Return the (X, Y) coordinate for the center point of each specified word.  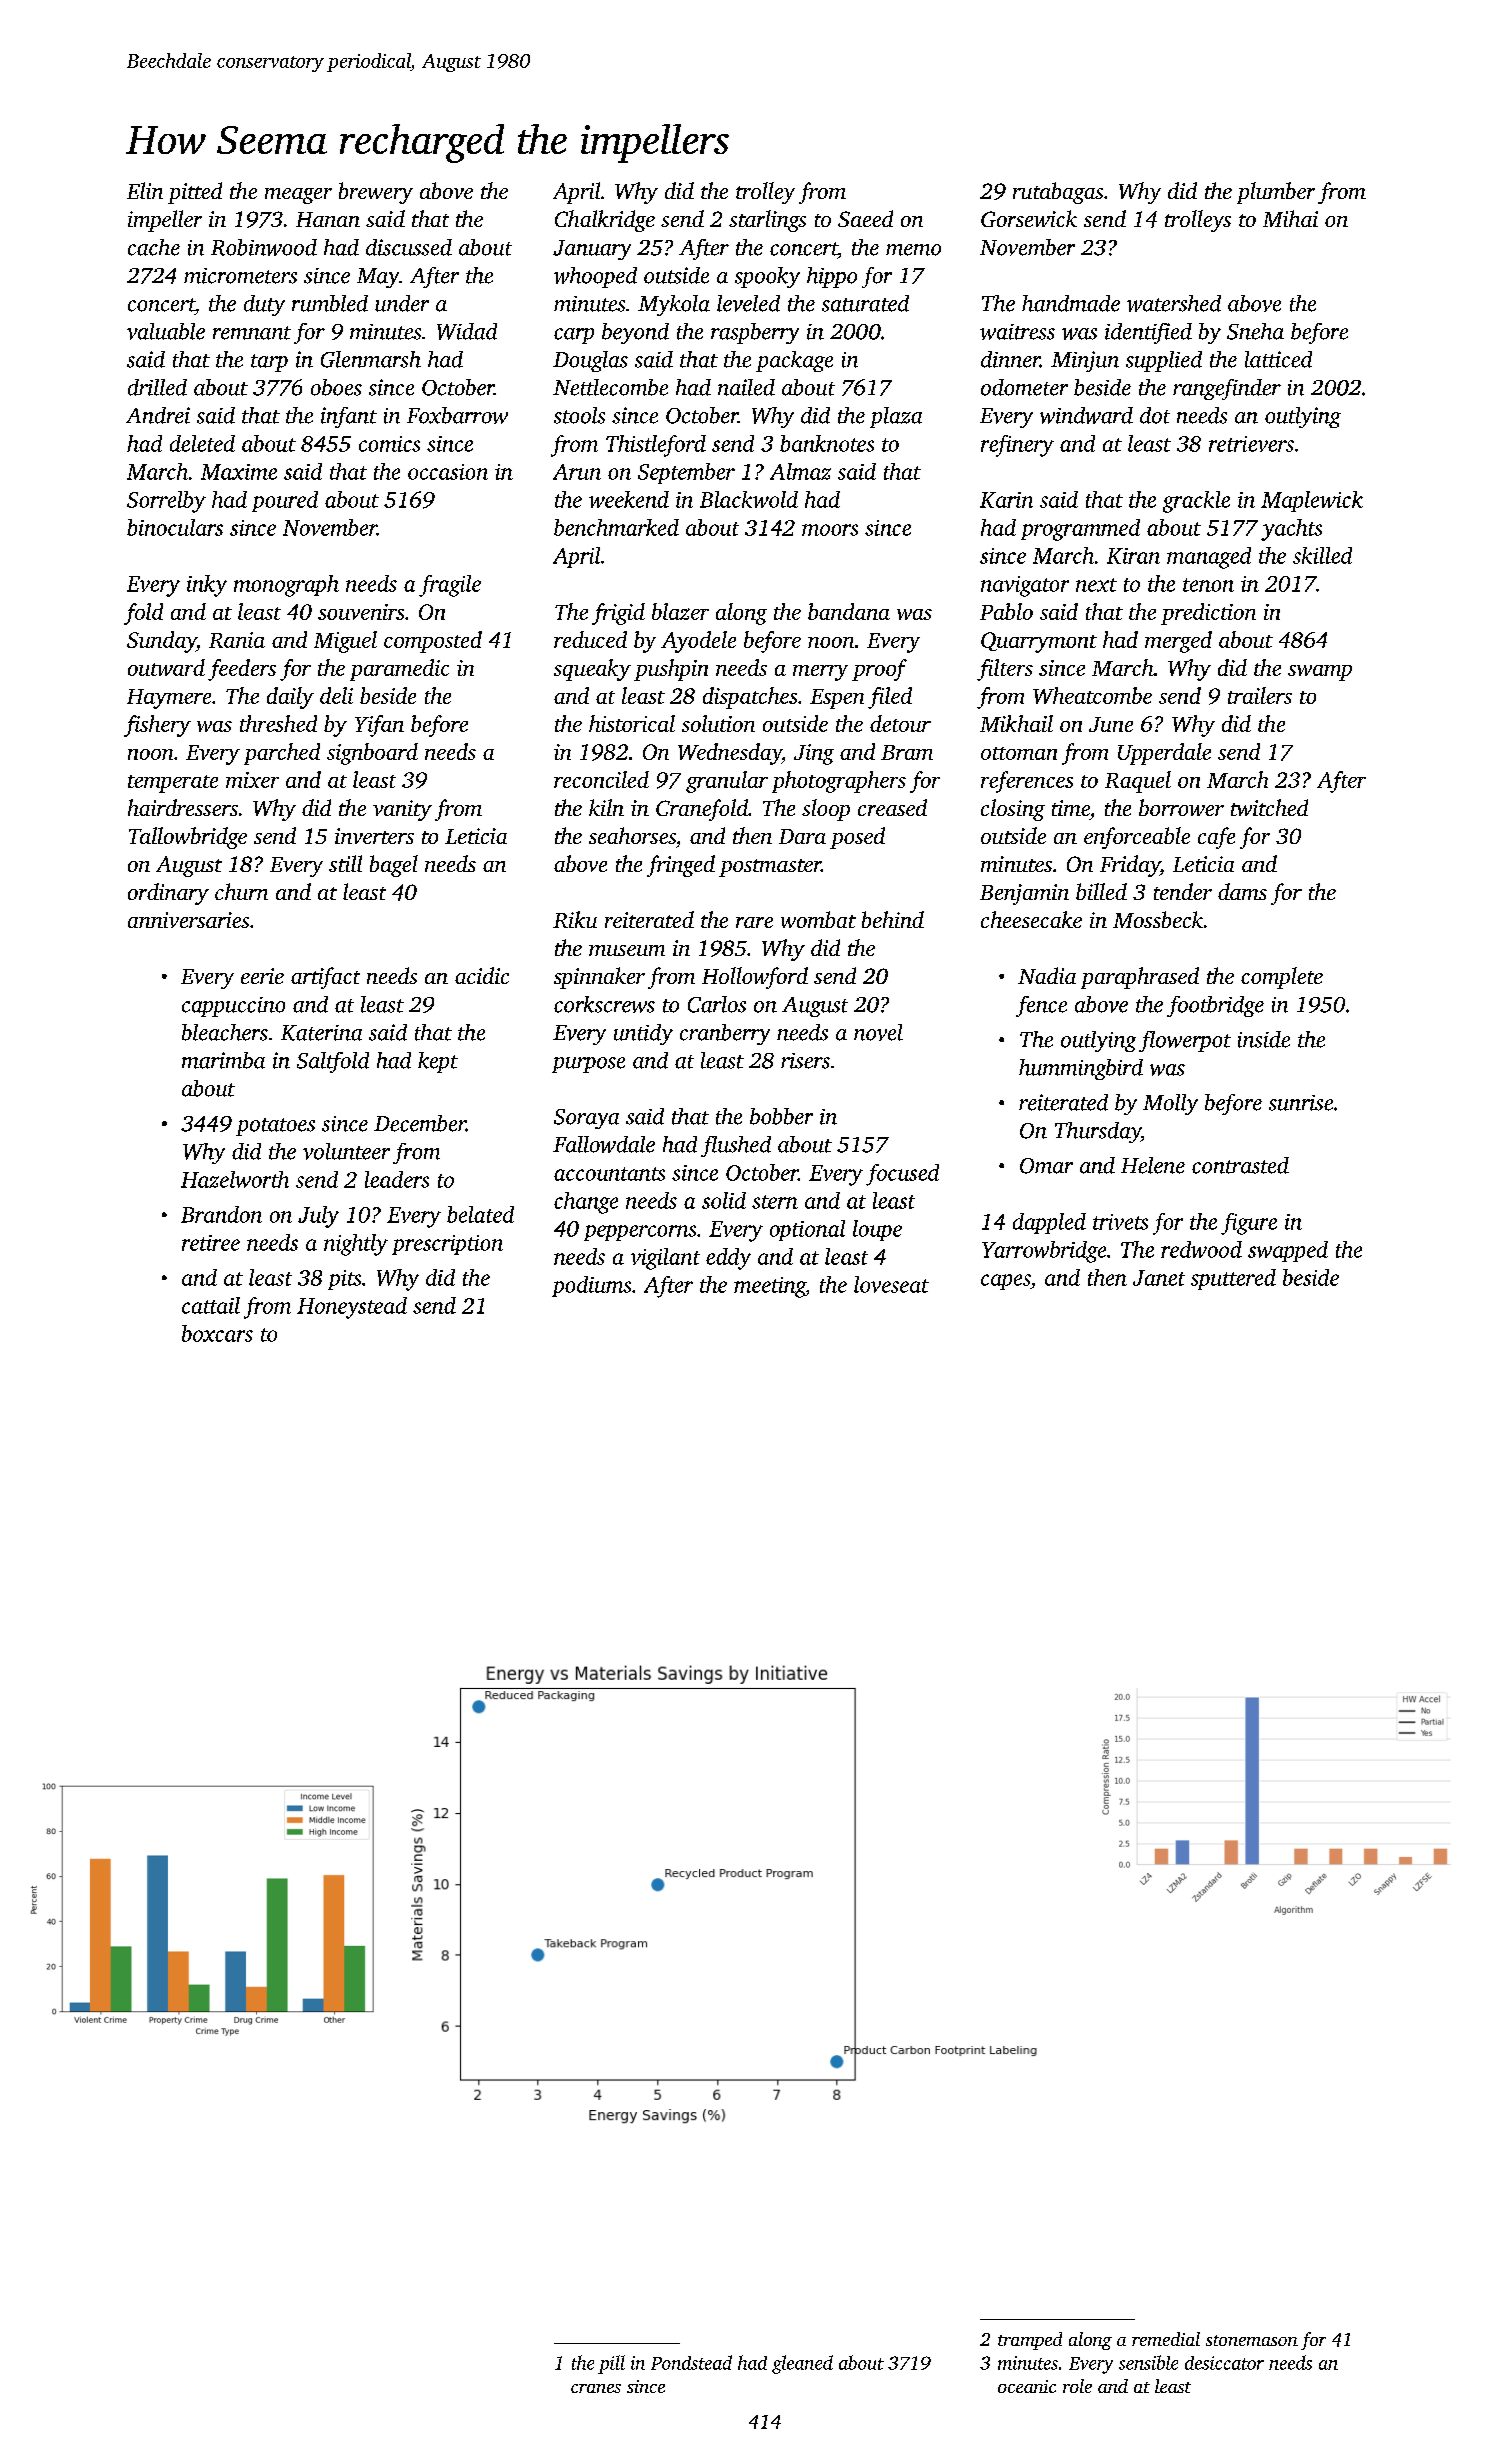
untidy (643, 1034)
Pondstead (691, 2362)
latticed (1278, 359)
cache (154, 247)
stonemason (1252, 2340)
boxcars (217, 1333)
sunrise (1301, 1103)
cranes (596, 2388)
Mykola (674, 305)
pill (611, 2364)
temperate (173, 784)
